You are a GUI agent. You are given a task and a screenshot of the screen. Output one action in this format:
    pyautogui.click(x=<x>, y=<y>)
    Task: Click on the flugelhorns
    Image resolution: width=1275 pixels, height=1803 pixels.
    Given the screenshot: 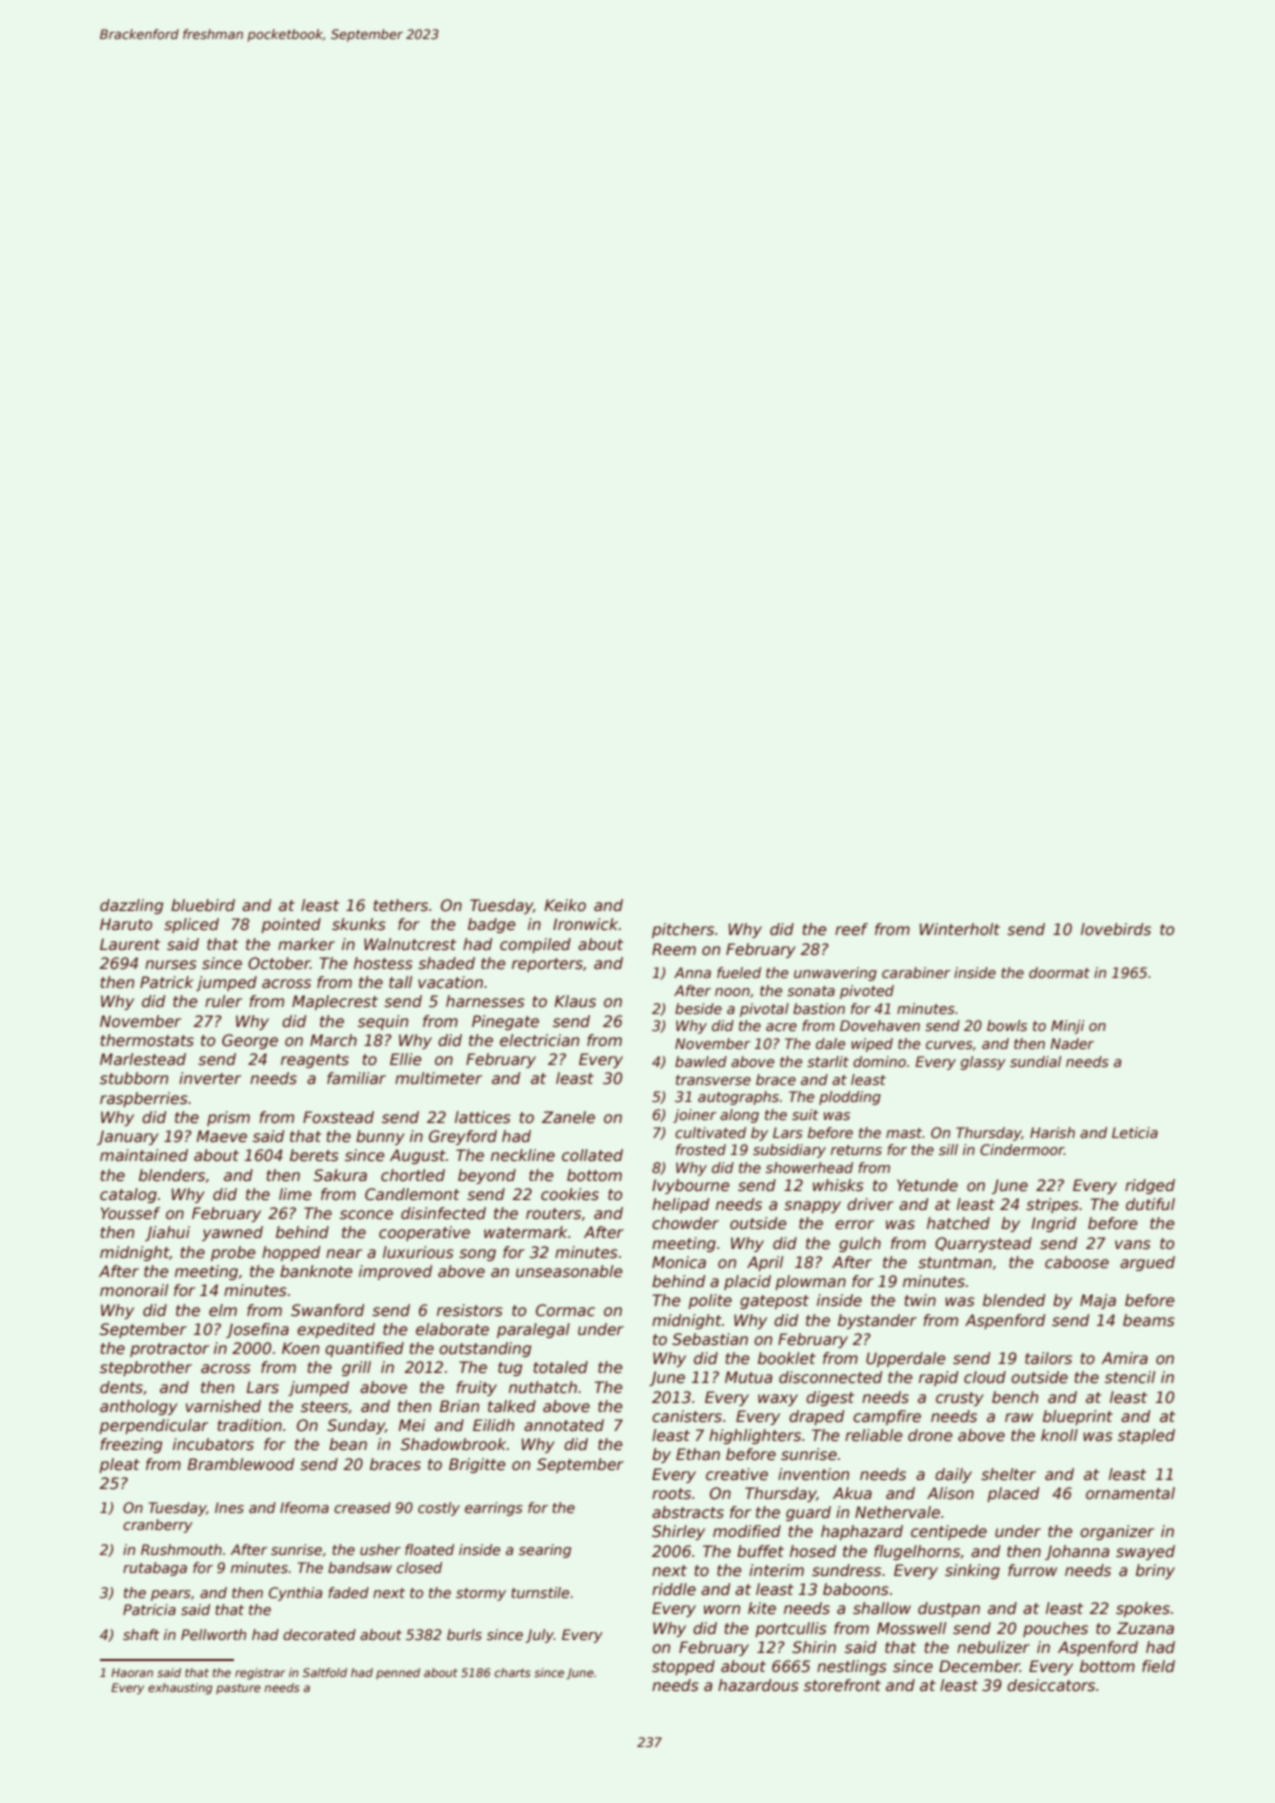 What is the action you would take?
    pyautogui.click(x=917, y=1552)
